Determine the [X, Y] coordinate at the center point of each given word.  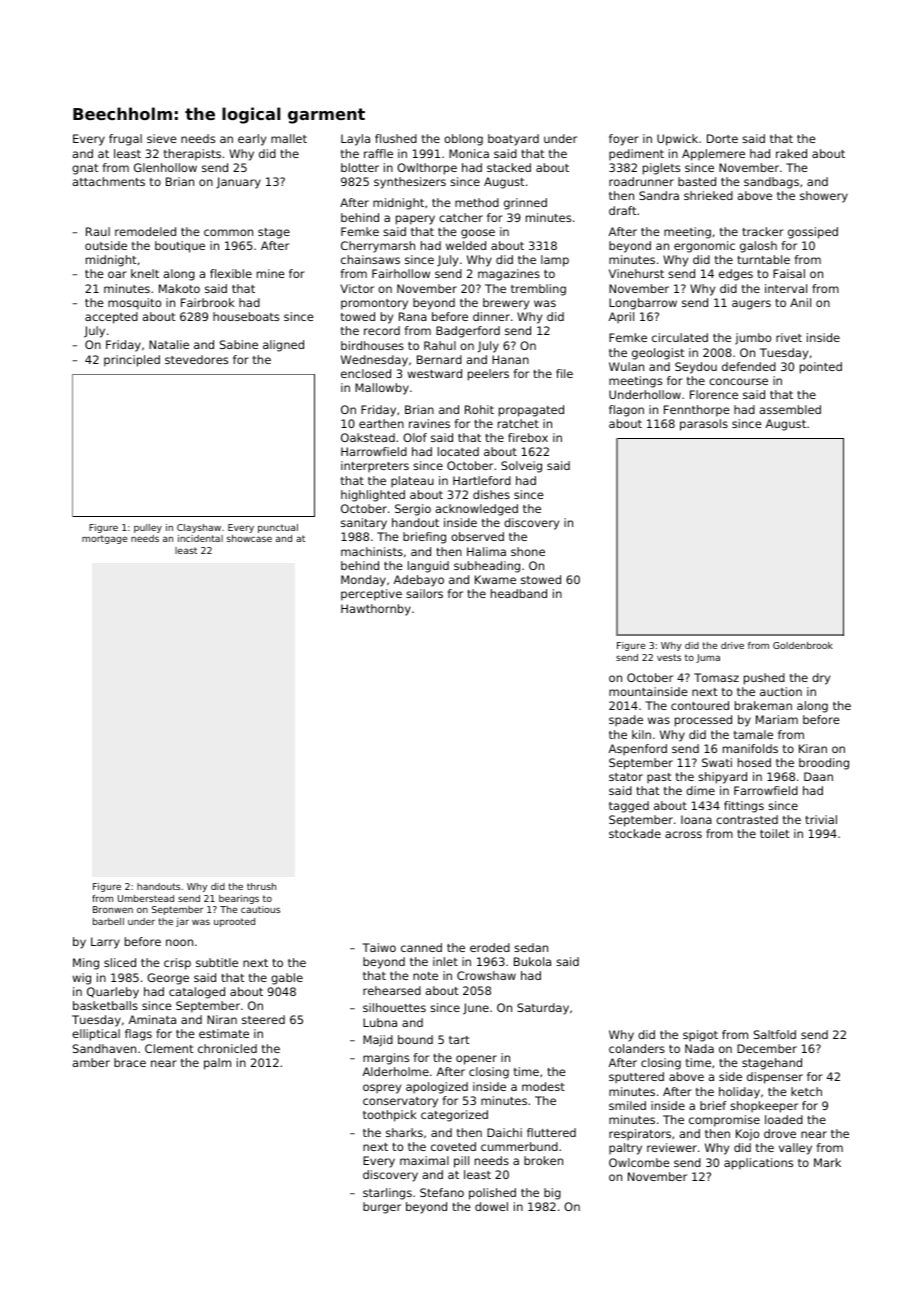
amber [91, 1062]
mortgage [104, 539]
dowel [491, 1206]
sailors [424, 593]
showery [824, 197]
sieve [162, 138]
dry [821, 679]
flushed [396, 138]
